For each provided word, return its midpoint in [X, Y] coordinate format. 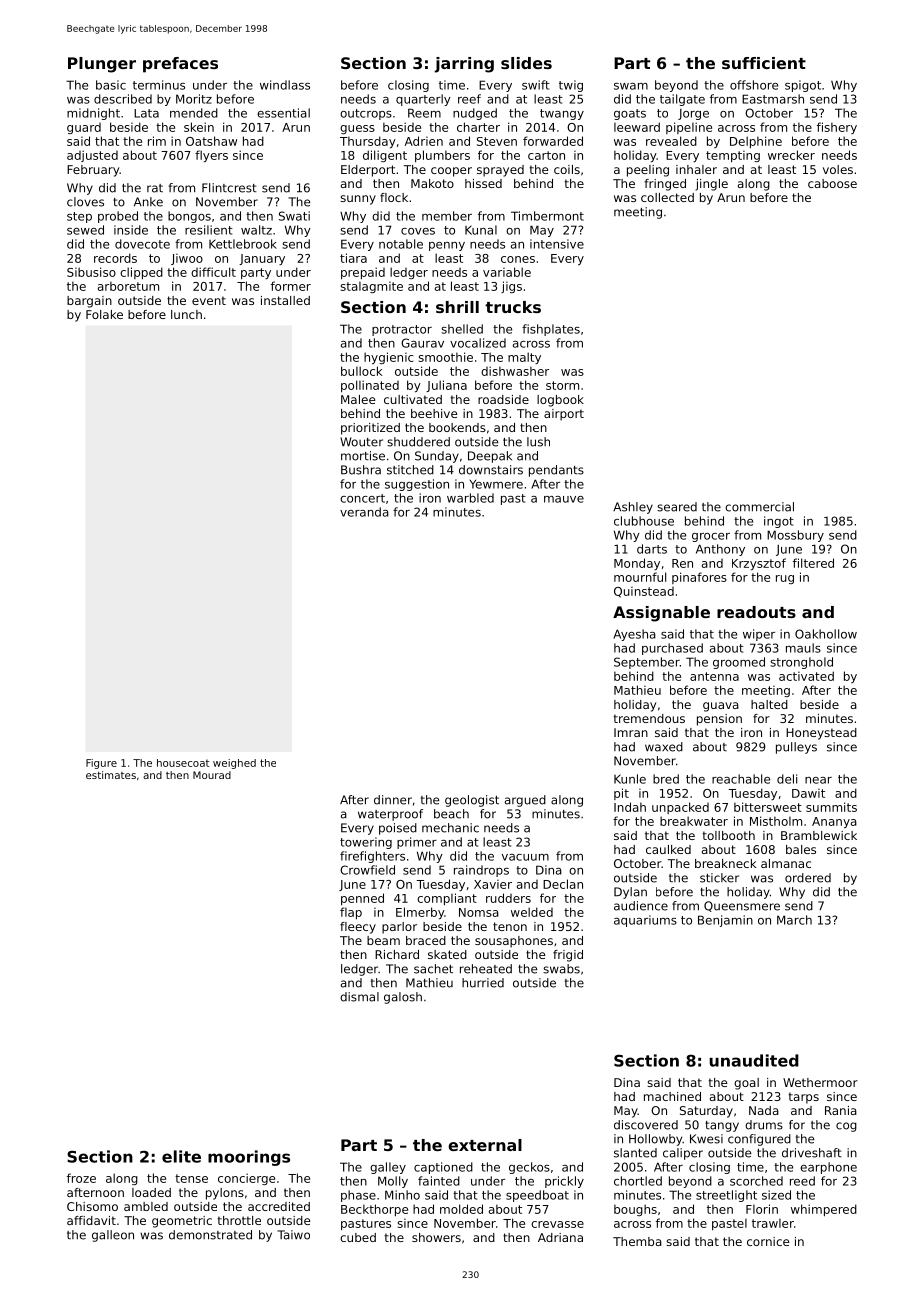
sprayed [500, 171]
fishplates [551, 330]
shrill [457, 307]
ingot [779, 522]
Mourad [212, 775]
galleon [113, 1236]
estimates [111, 775]
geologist [472, 801]
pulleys [796, 748]
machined [672, 1096]
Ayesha [634, 635]
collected [667, 197]
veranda [364, 512]
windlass [285, 85]
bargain [89, 302]
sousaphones [514, 942]
